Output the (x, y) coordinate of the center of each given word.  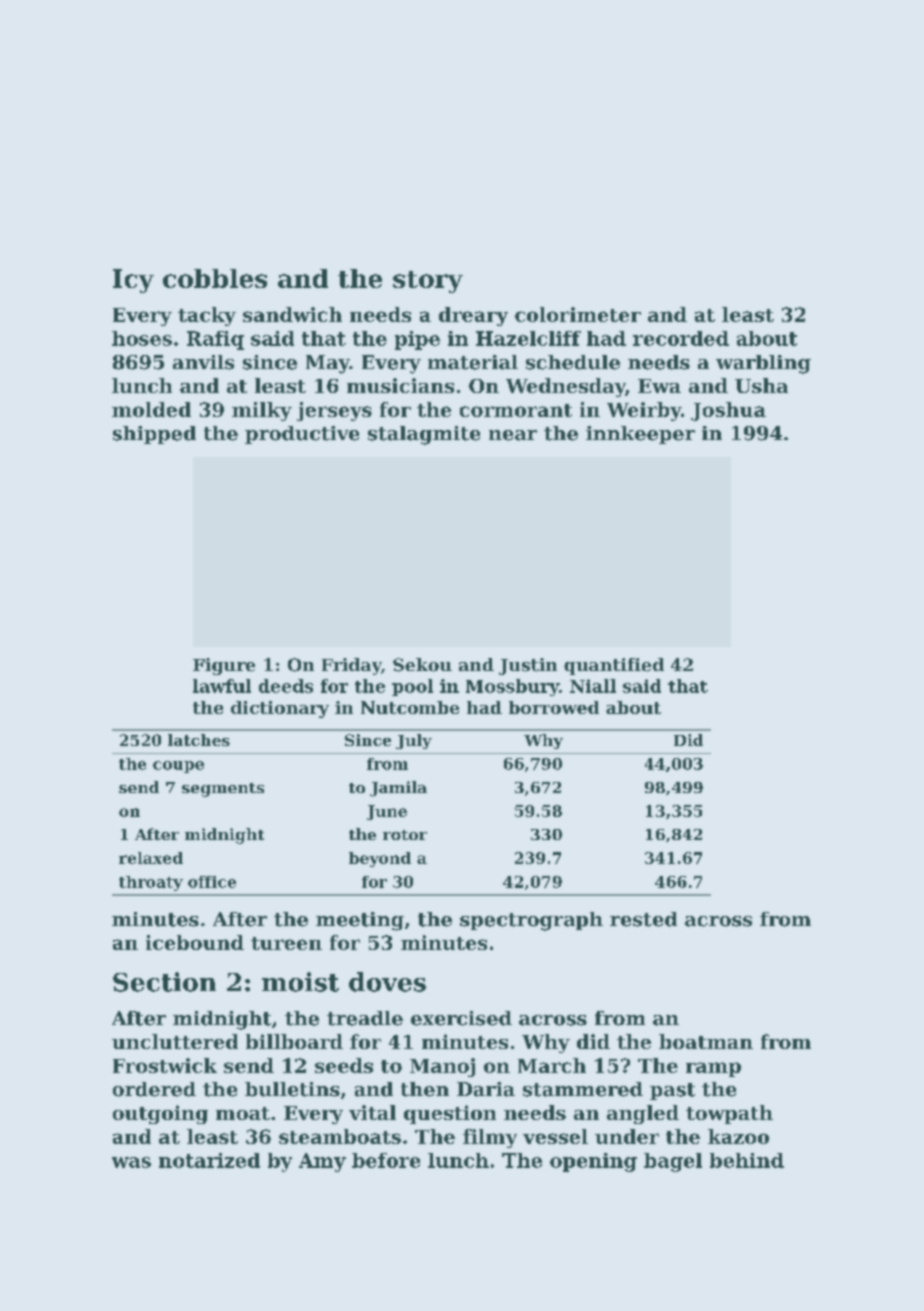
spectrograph (531, 921)
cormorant (516, 410)
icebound (195, 942)
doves (387, 982)
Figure (224, 666)
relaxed (151, 858)
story (428, 282)
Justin (528, 666)
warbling (763, 364)
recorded (681, 338)
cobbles (215, 278)
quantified (614, 666)
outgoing (160, 1114)
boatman (706, 1041)
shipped (154, 435)
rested (643, 919)
